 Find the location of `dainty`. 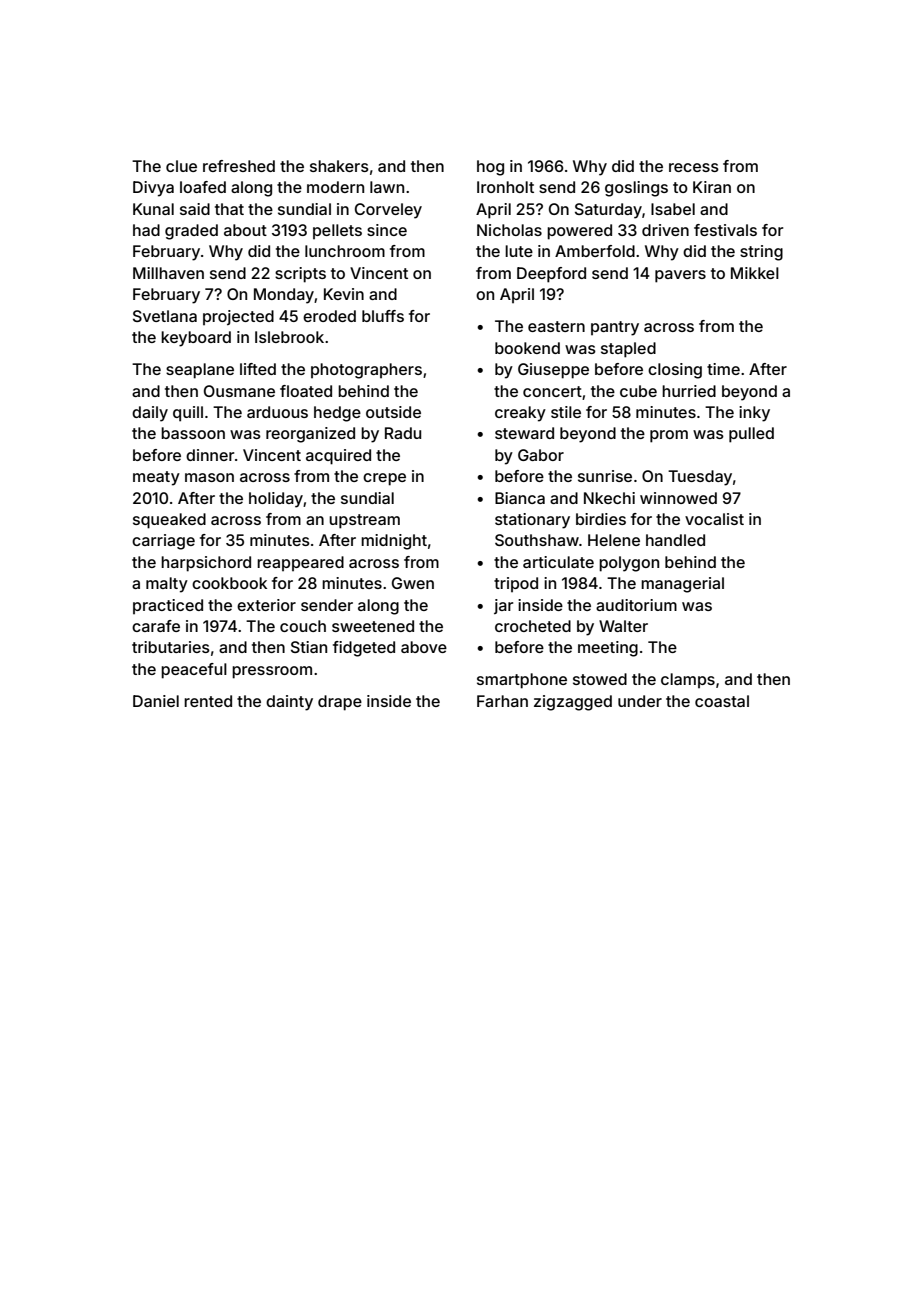

dainty is located at coordinates (289, 703).
